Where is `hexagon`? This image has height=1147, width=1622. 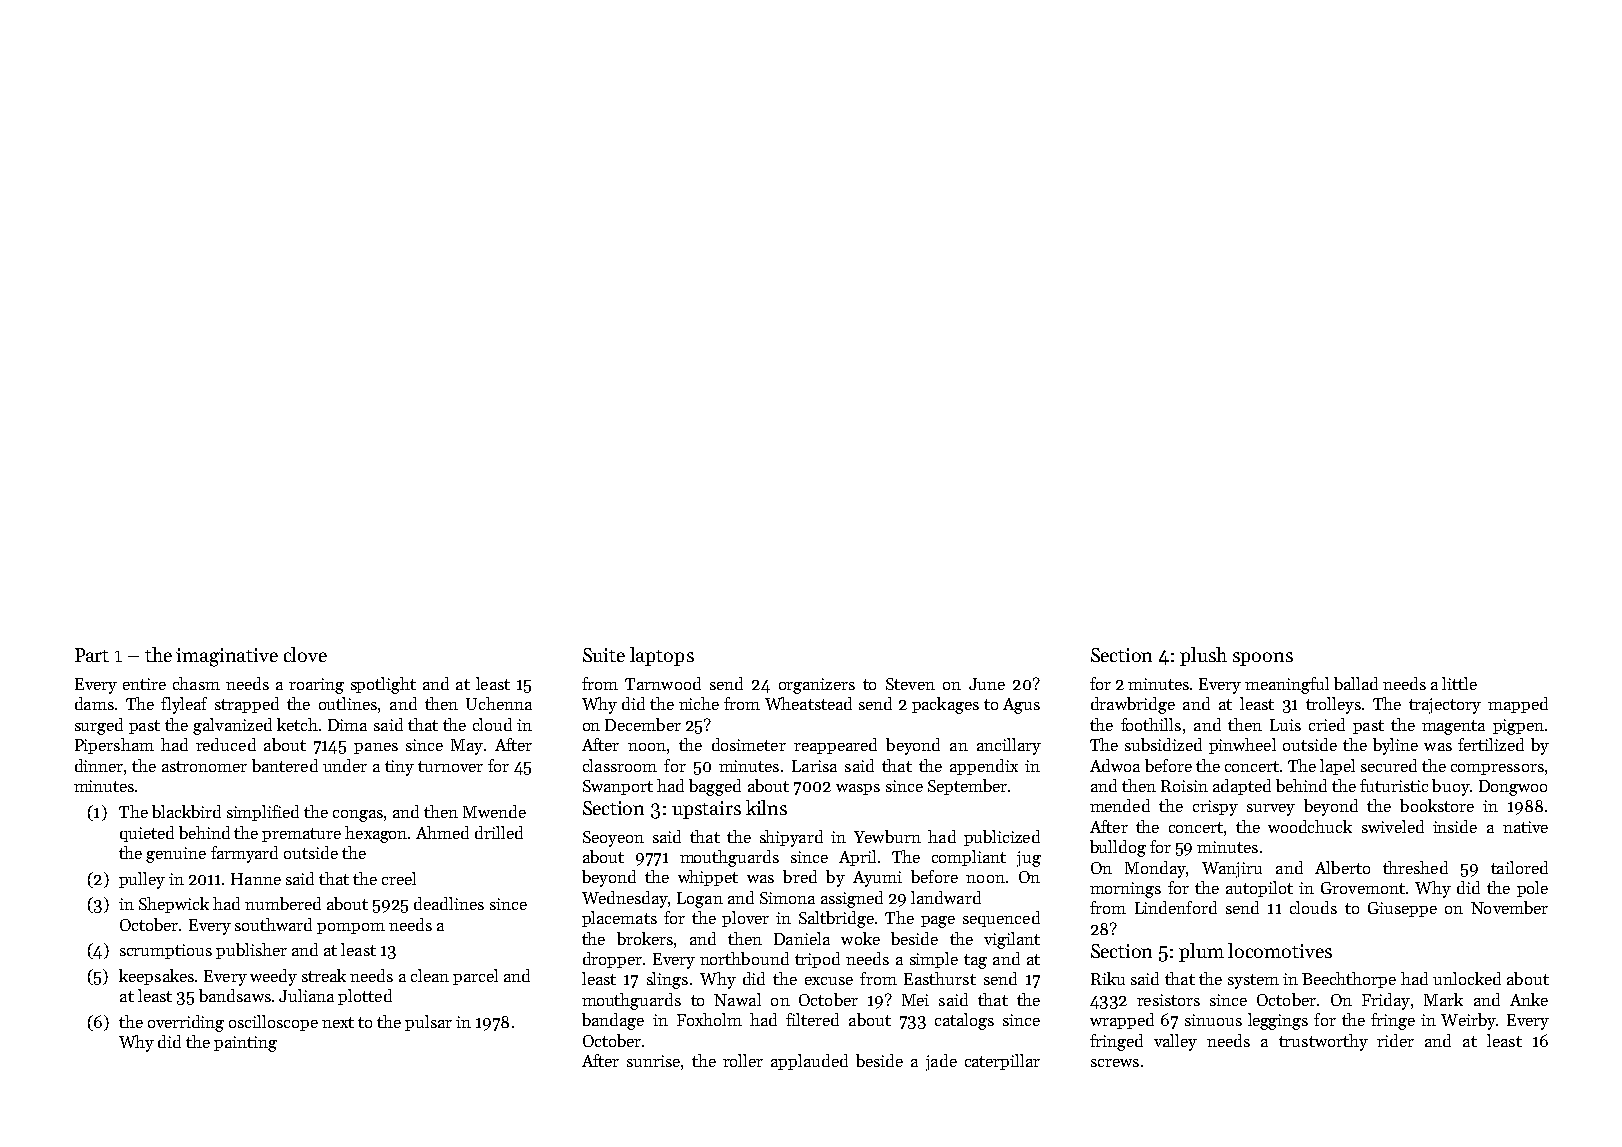
hexagon is located at coordinates (377, 834).
